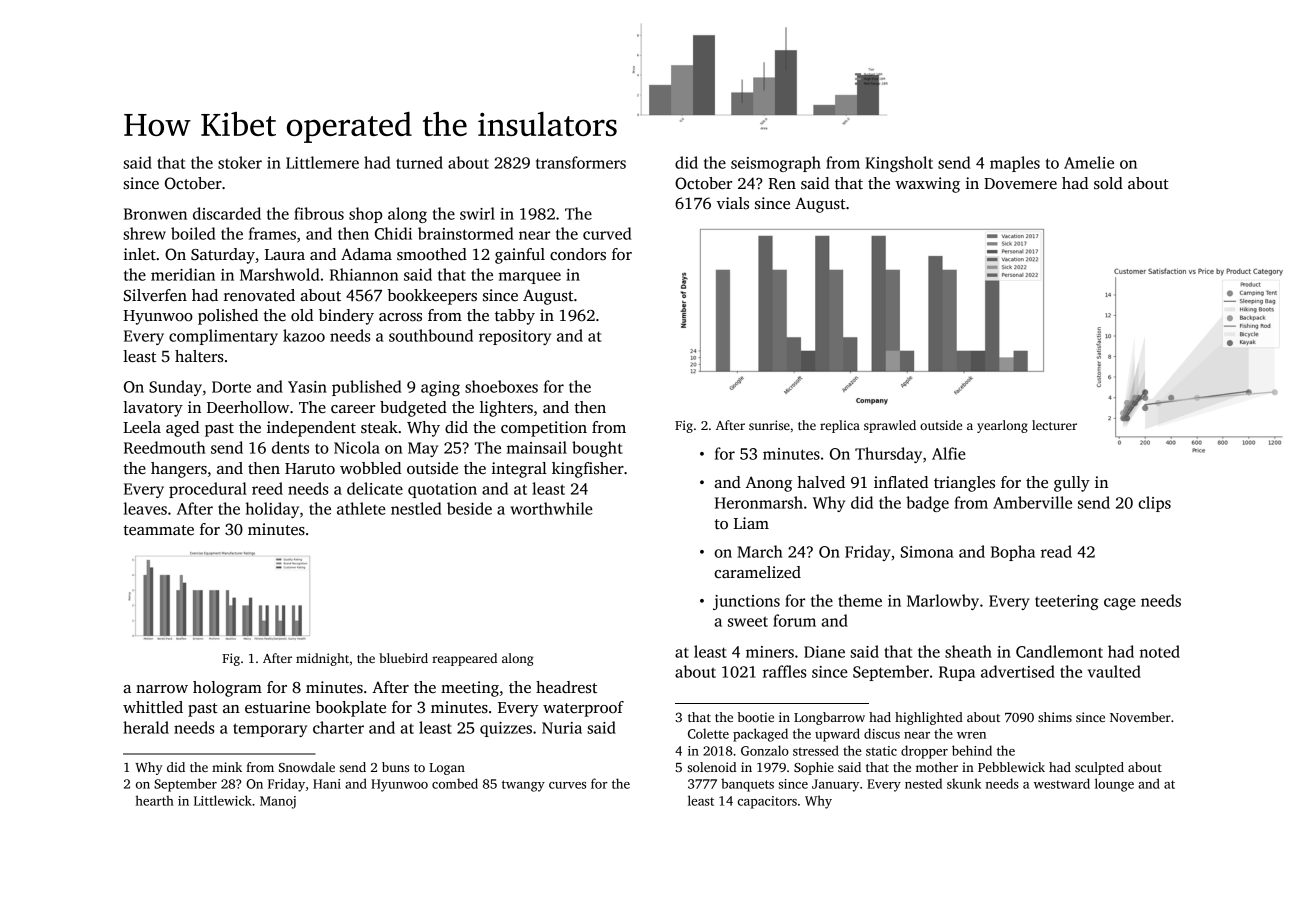 The width and height of the page is (1308, 924). What do you see at coordinates (140, 254) in the page?
I see `inlet` at bounding box center [140, 254].
